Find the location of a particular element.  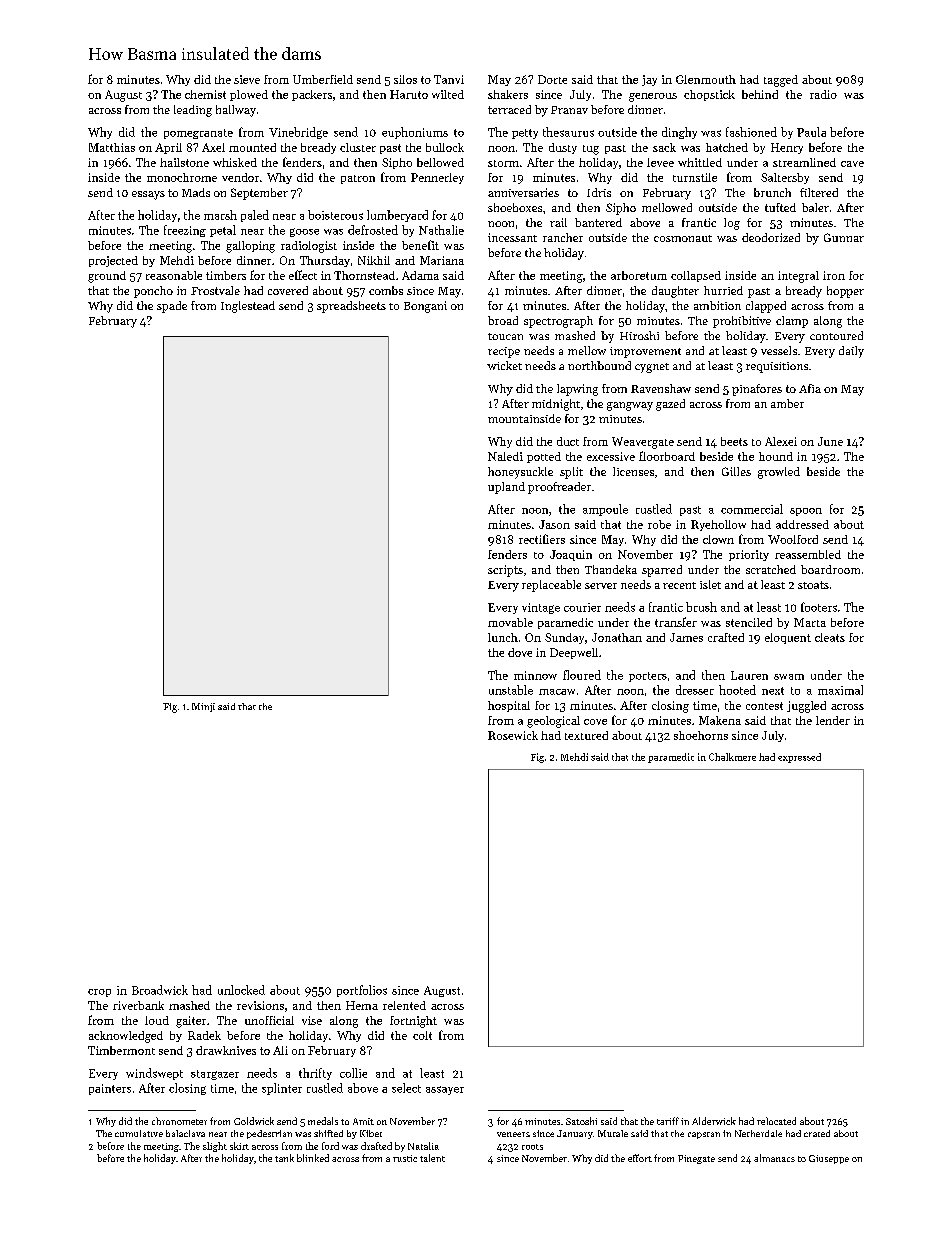

relented is located at coordinates (404, 1005).
